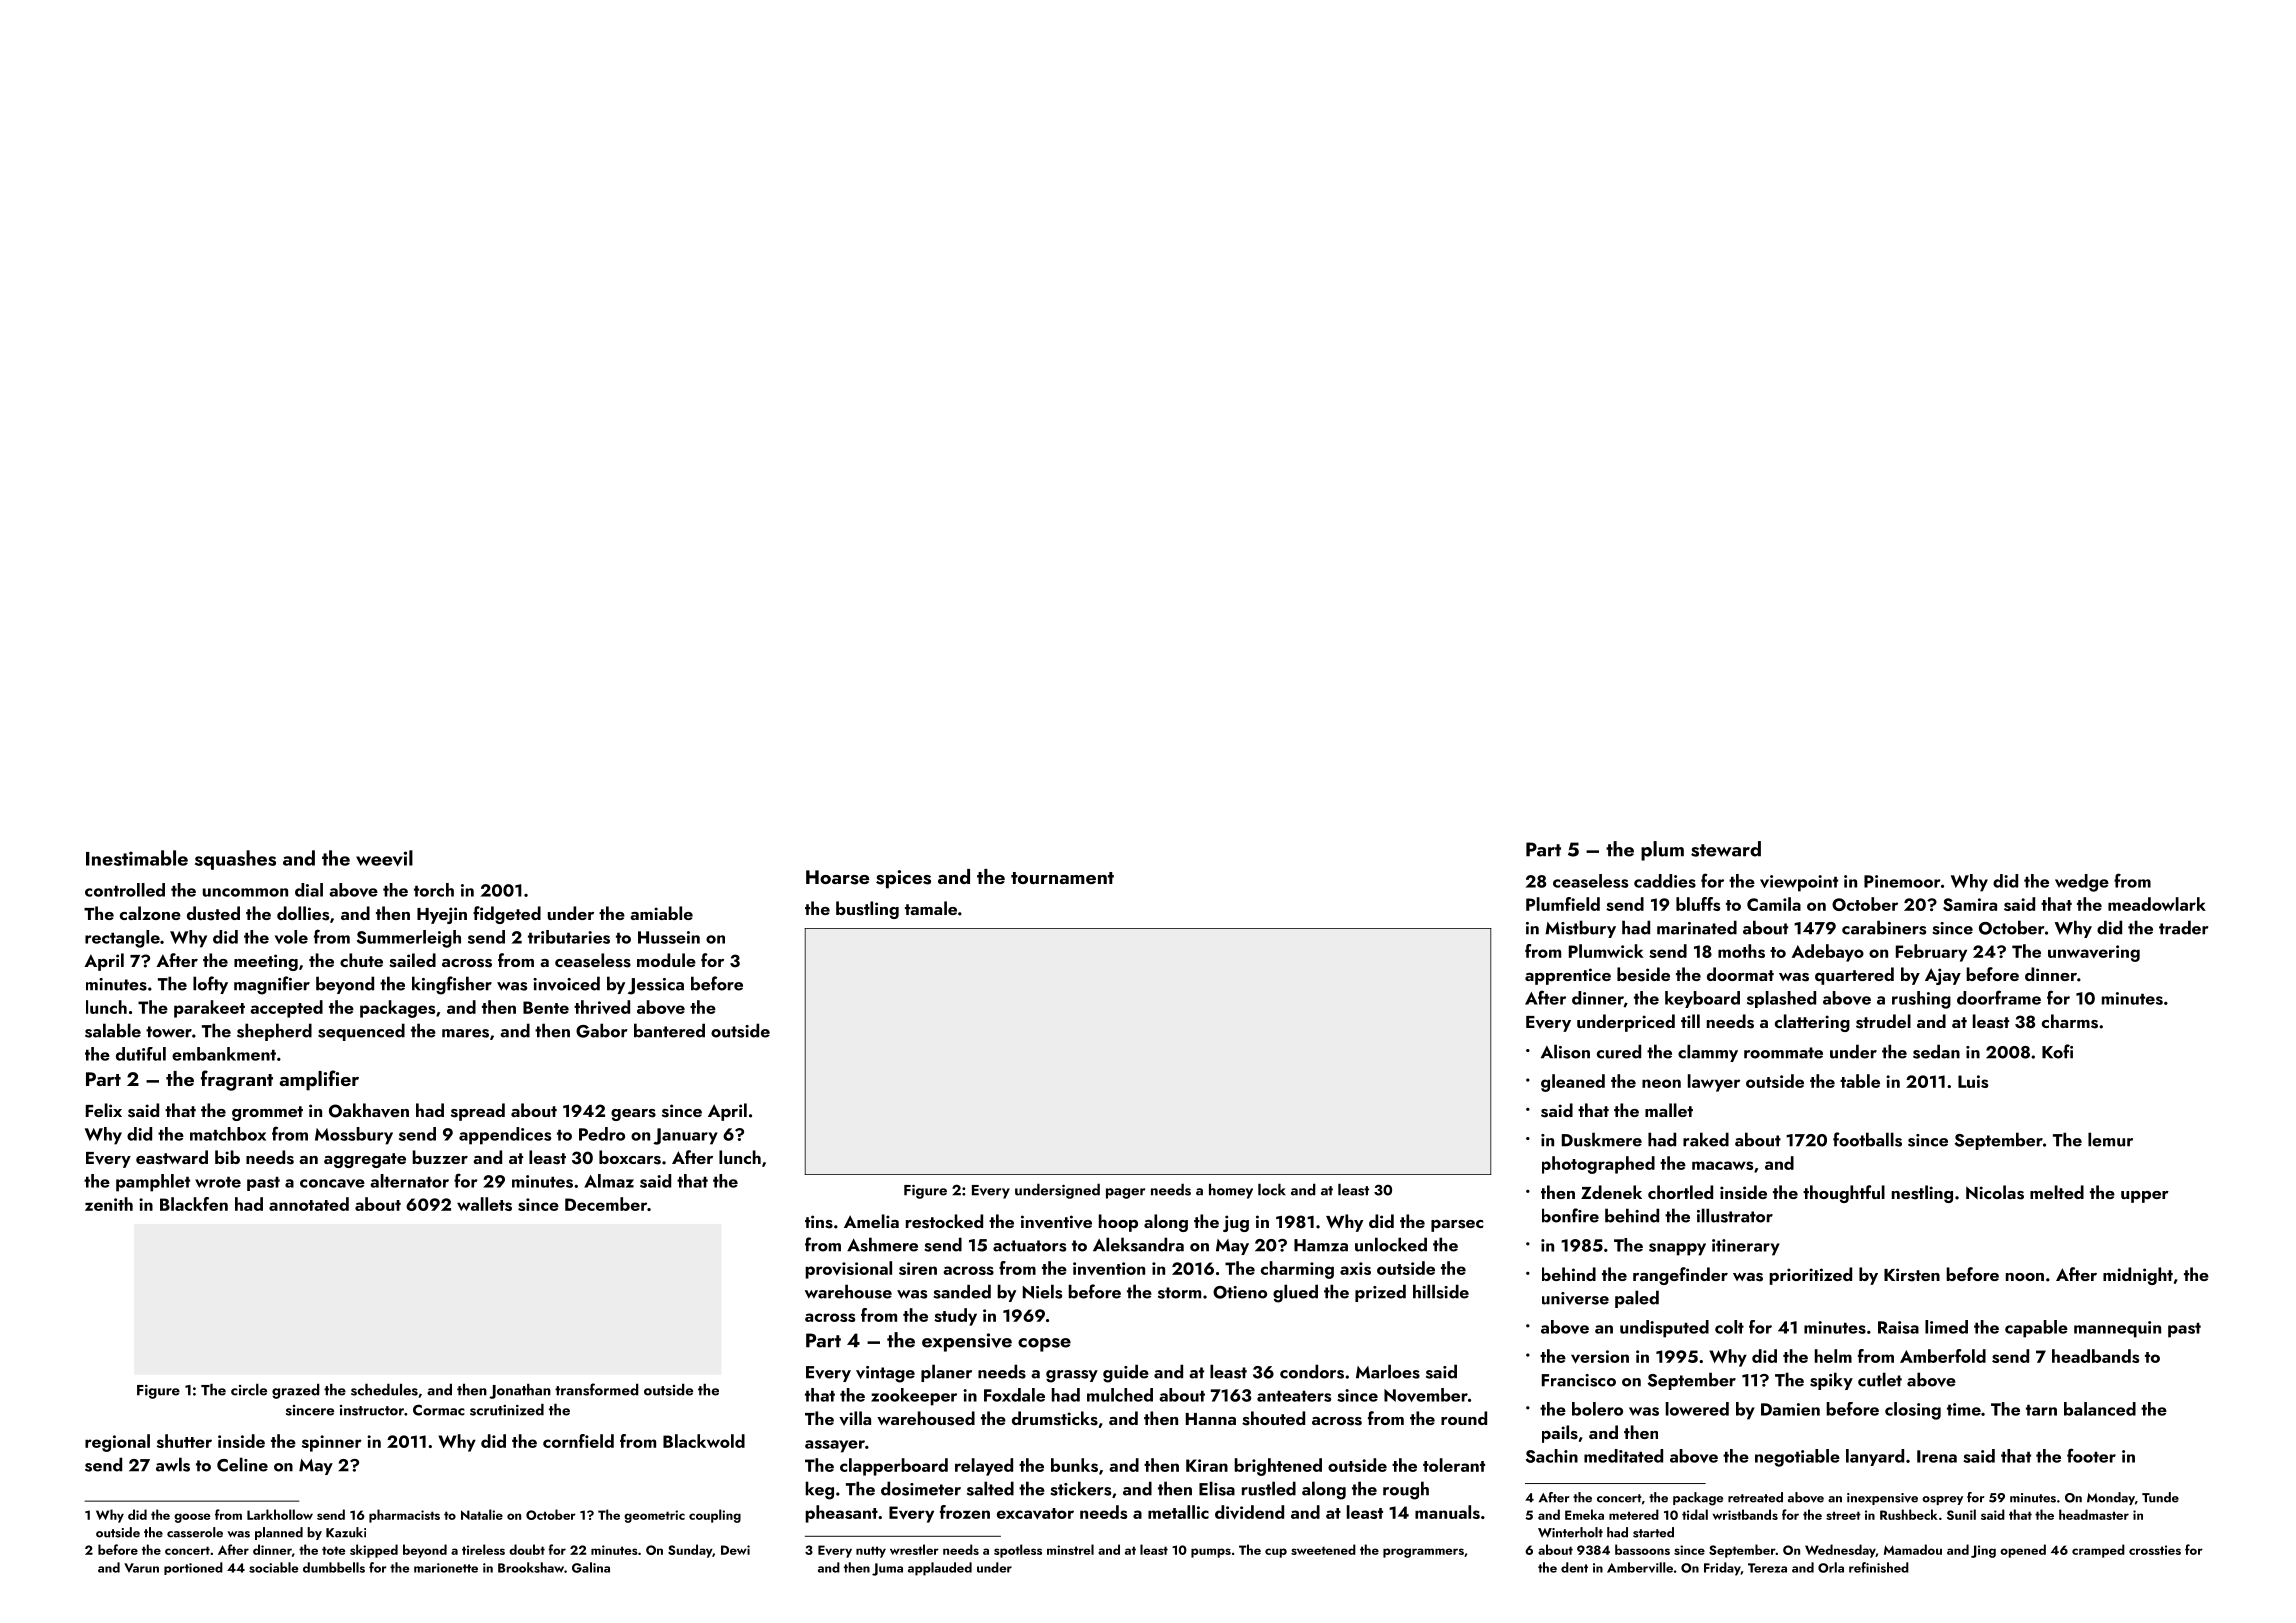 This page has height=1623, width=2296. What do you see at coordinates (887, 1569) in the page?
I see `Juma` at bounding box center [887, 1569].
